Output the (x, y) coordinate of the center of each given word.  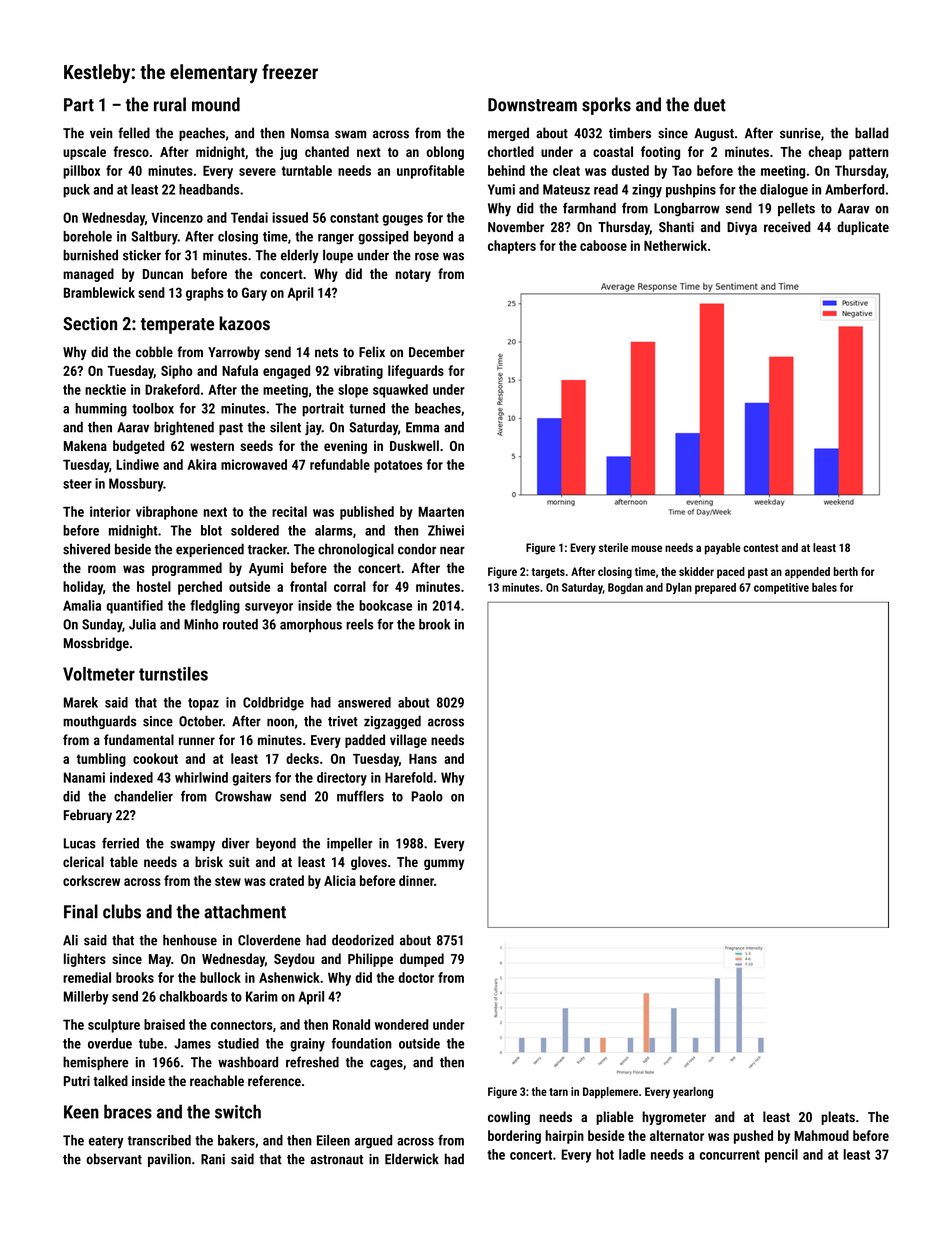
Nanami (84, 777)
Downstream (532, 105)
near (452, 550)
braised (164, 1024)
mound (216, 104)
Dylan (679, 588)
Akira (202, 464)
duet (710, 104)
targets (548, 573)
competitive (781, 588)
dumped (422, 960)
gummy (444, 864)
